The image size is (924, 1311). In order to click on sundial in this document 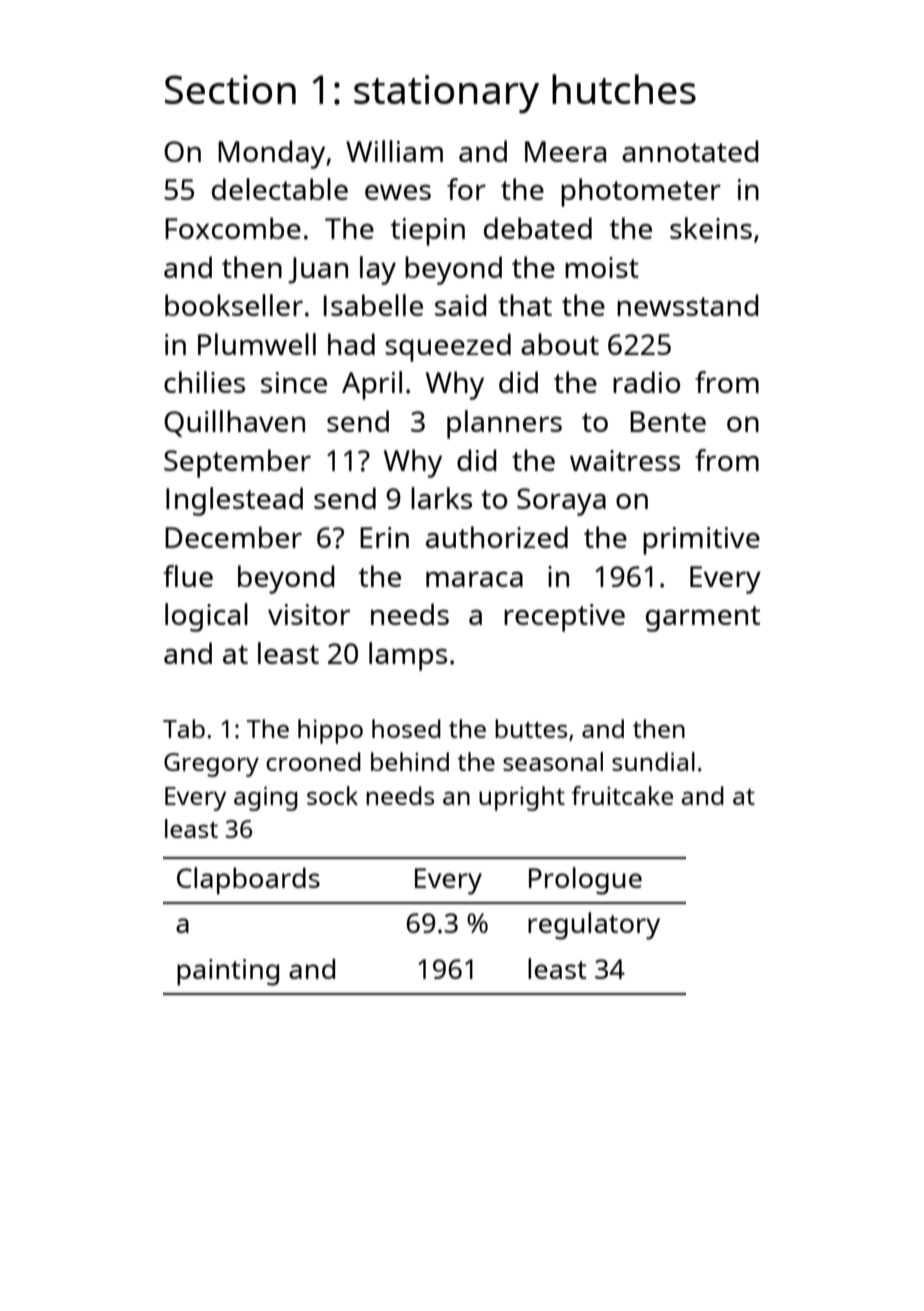, I will do `click(653, 761)`.
